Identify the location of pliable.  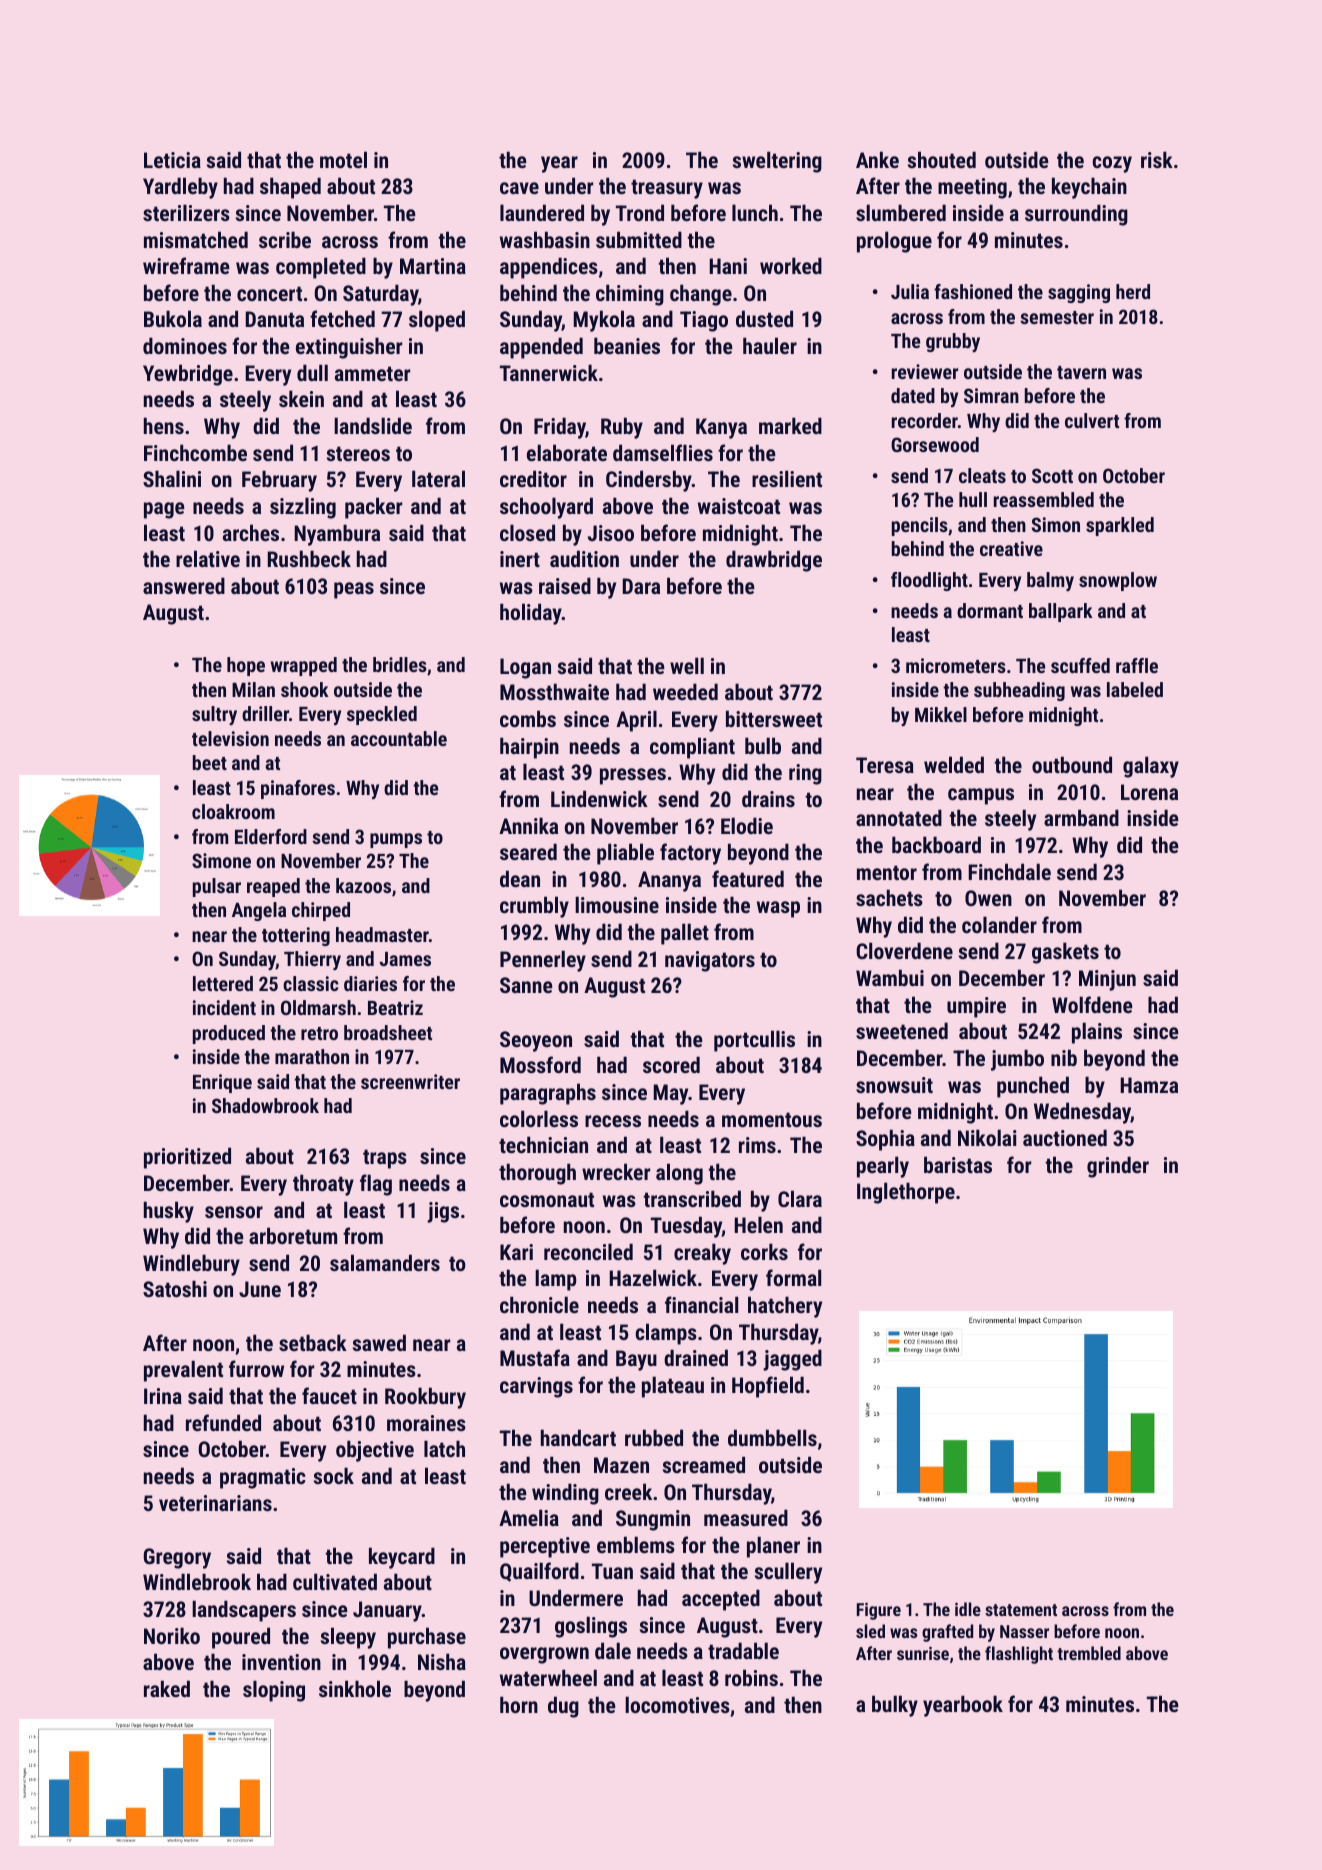
(625, 854).
